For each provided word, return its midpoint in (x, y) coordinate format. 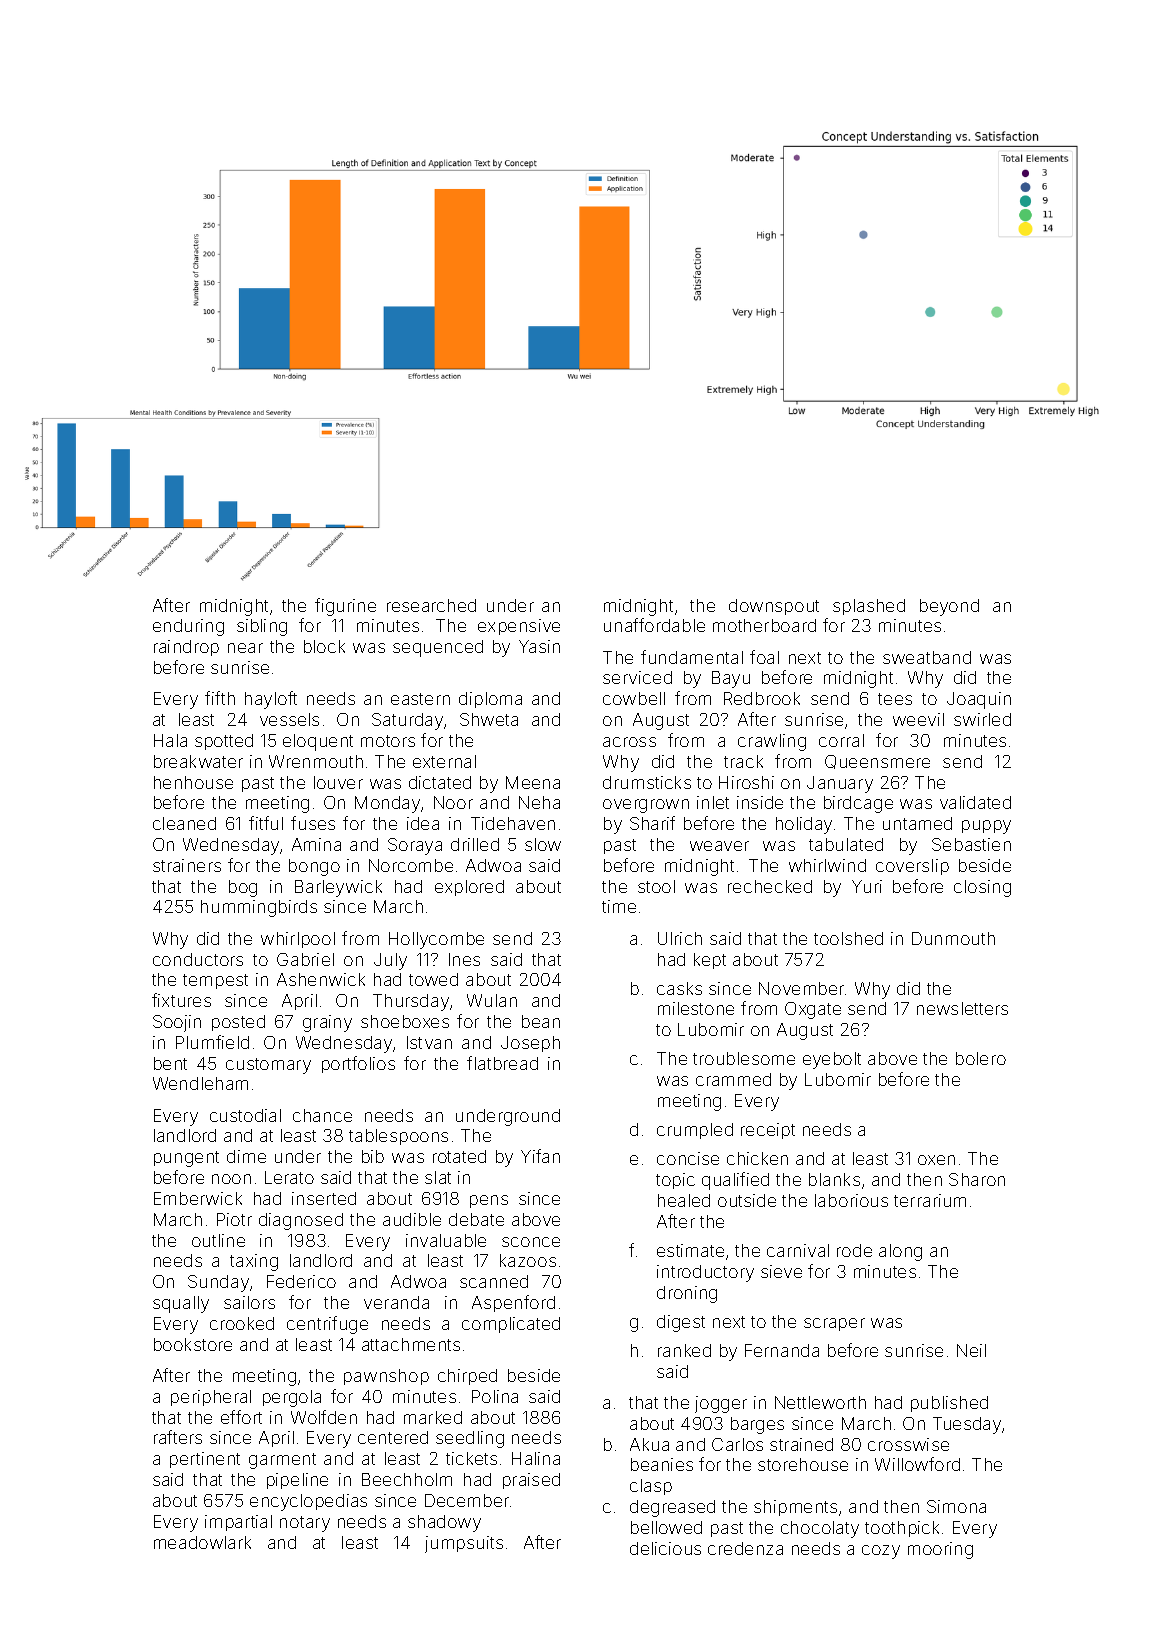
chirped (467, 1377)
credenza (745, 1548)
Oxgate (813, 1010)
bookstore (193, 1344)
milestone (696, 1008)
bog (243, 888)
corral (841, 740)
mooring (940, 1550)
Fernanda (782, 1350)
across (629, 742)
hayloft (271, 700)
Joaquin (979, 700)
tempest (215, 981)
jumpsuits (464, 1544)
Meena (533, 782)
